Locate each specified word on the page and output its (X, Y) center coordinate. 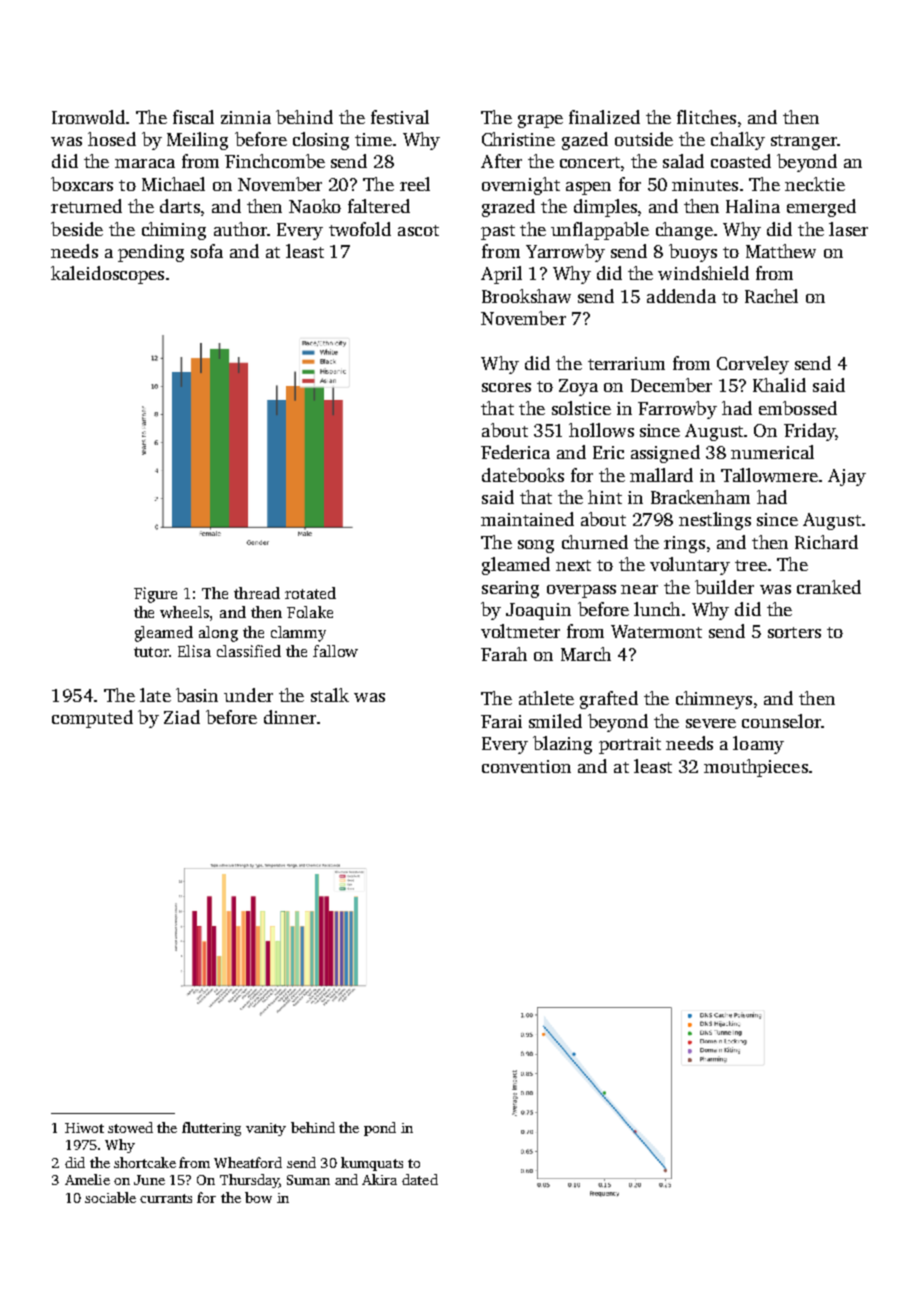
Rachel (771, 296)
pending (151, 253)
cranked (829, 587)
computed (92, 719)
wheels (184, 612)
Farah (504, 654)
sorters (794, 632)
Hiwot (84, 1128)
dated (420, 1179)
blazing (562, 745)
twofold (360, 229)
